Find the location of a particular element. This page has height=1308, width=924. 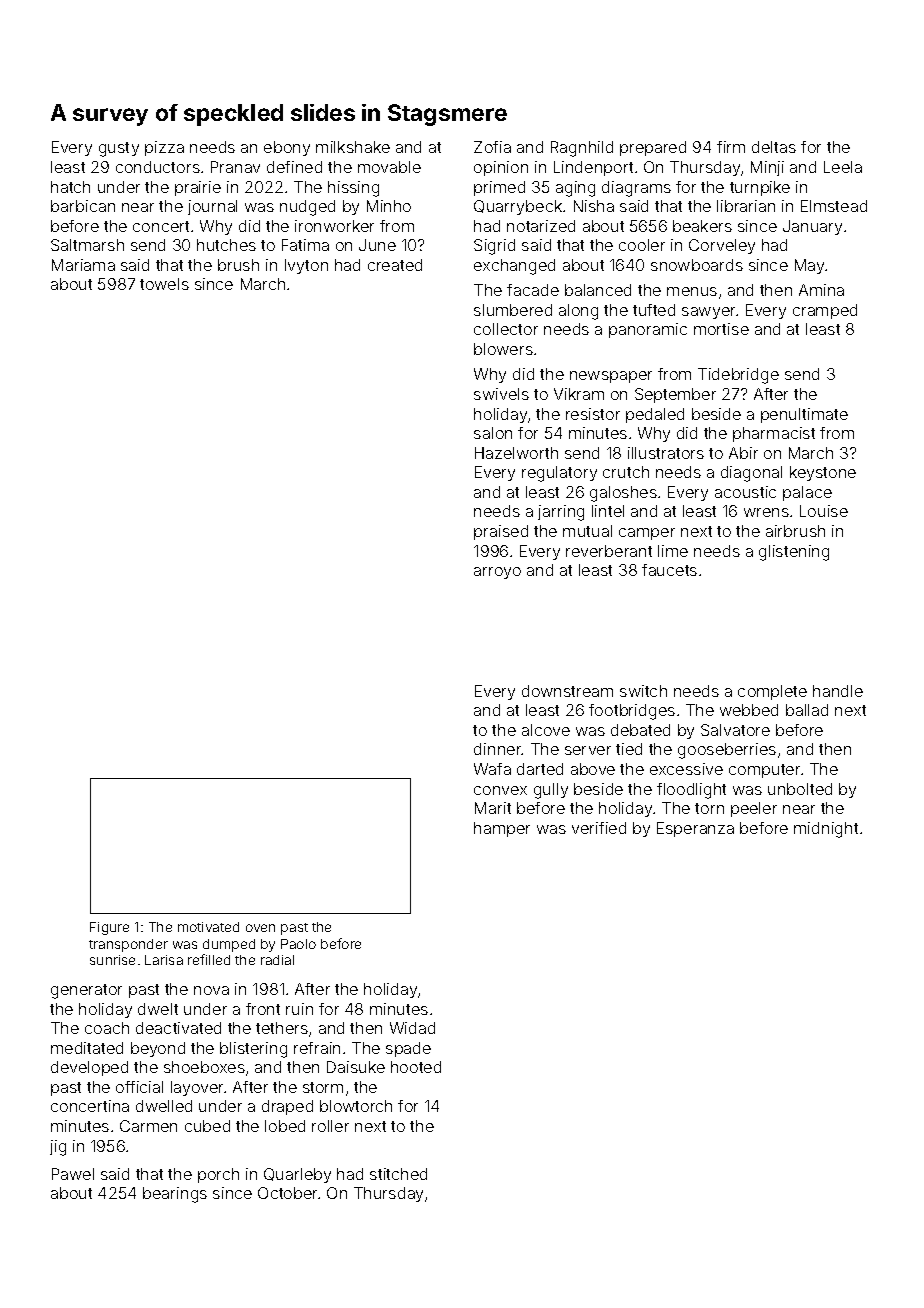

porch is located at coordinates (218, 1175).
